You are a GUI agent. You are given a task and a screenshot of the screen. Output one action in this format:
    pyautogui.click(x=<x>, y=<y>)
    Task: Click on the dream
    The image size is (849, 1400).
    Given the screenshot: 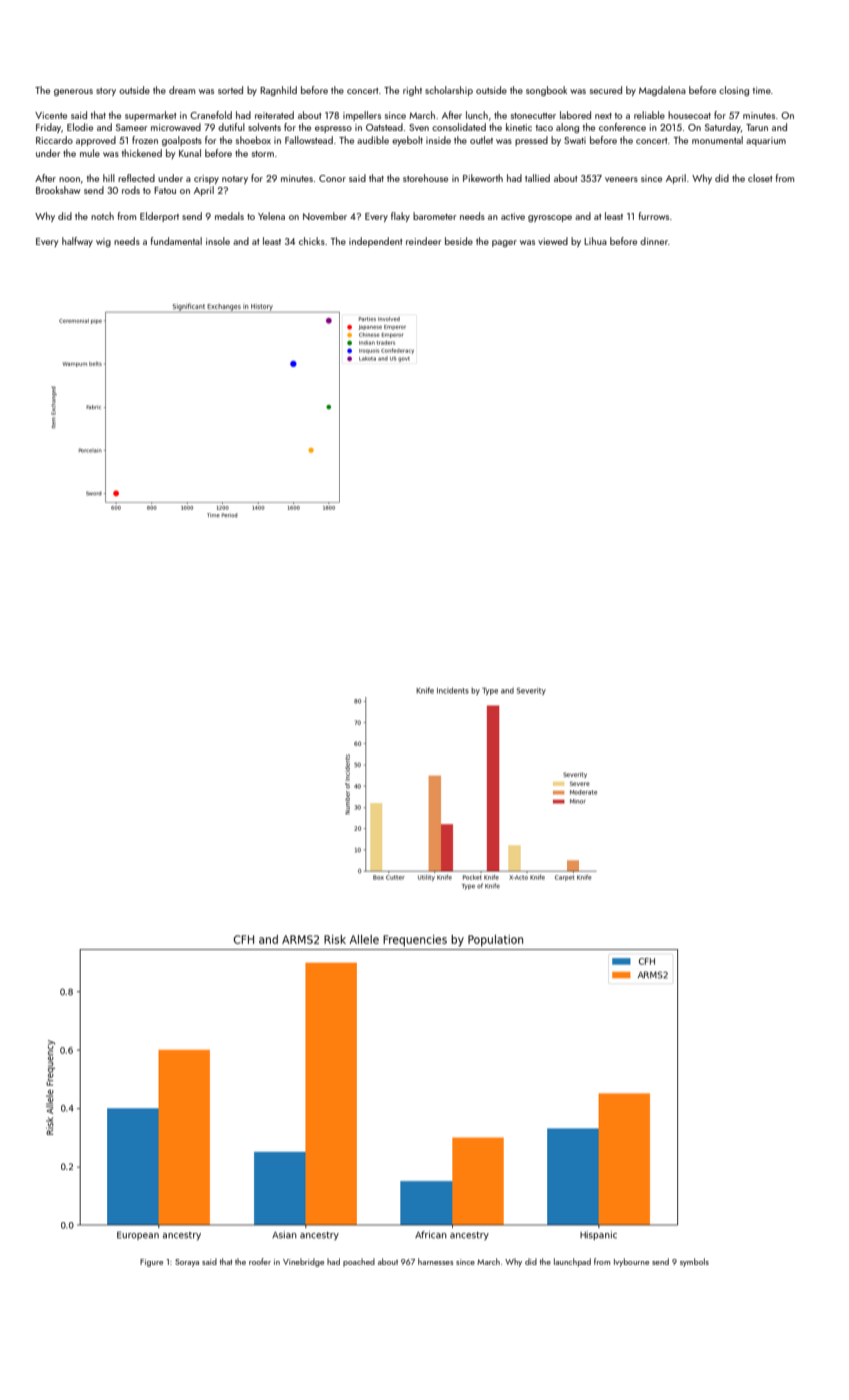 What is the action you would take?
    pyautogui.click(x=182, y=90)
